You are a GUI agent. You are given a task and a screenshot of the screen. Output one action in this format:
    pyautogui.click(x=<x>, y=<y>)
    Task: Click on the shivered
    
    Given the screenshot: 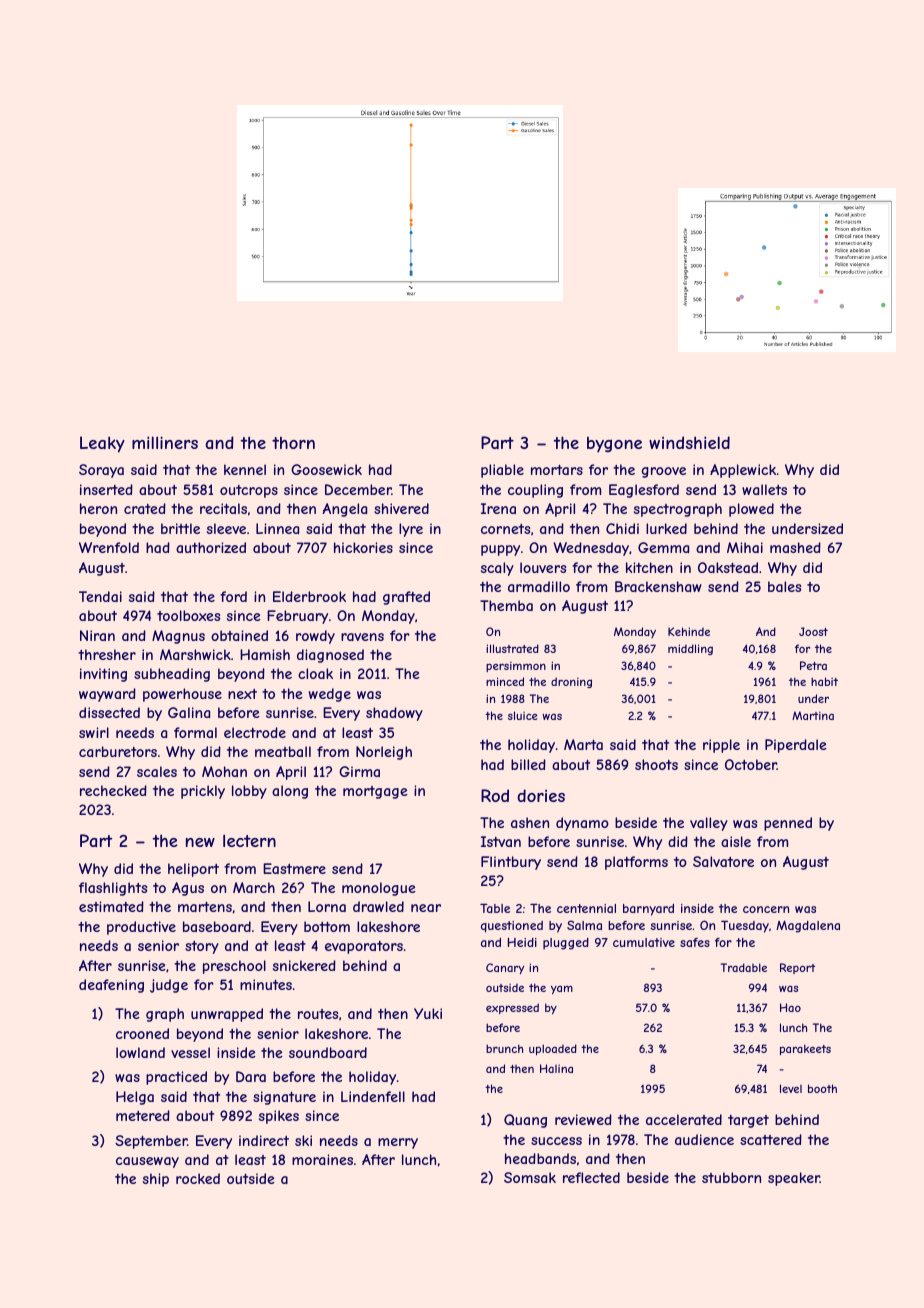 What is the action you would take?
    pyautogui.click(x=401, y=508)
